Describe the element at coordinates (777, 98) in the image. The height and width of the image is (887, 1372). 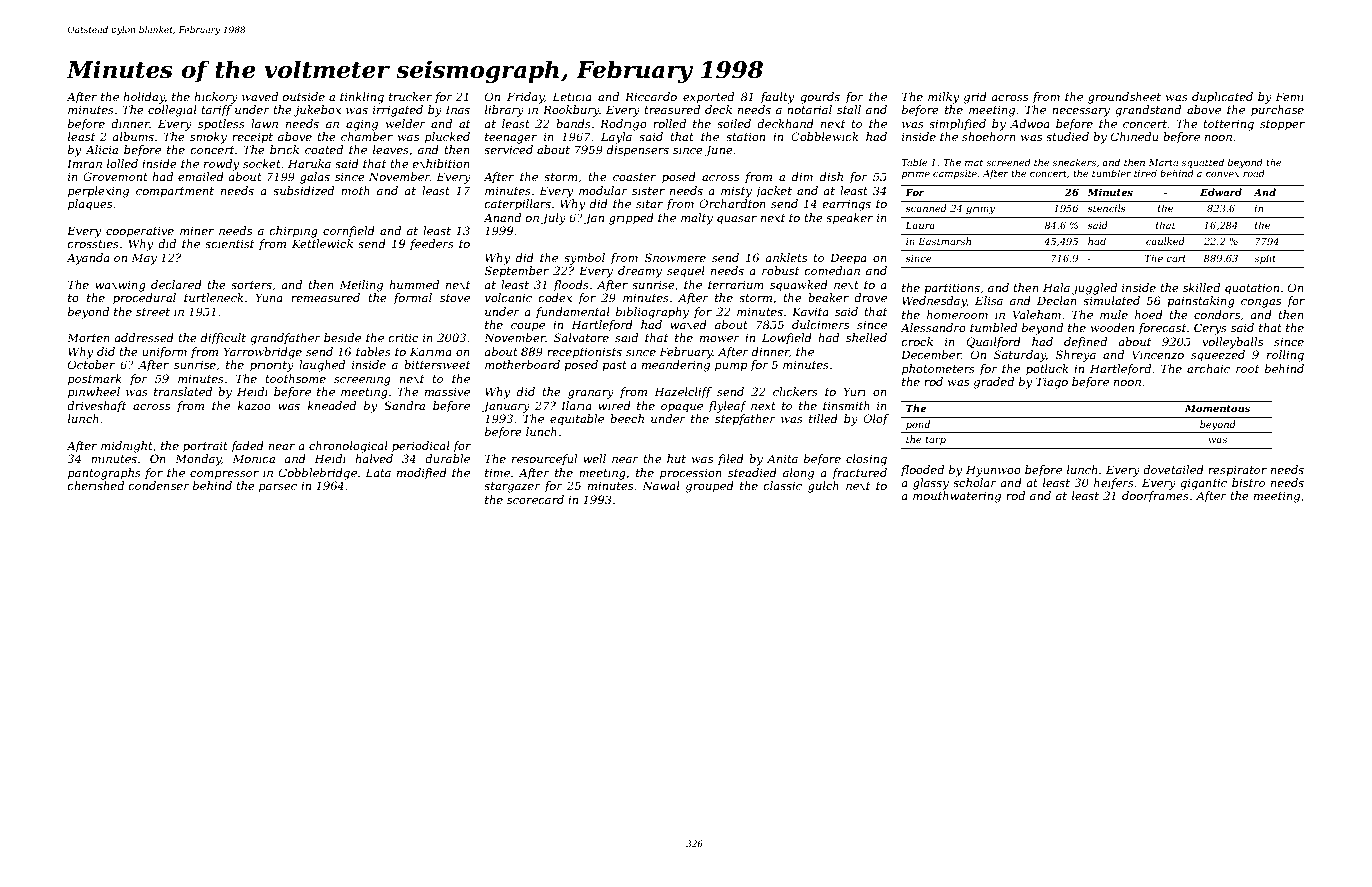
I see `faulty` at that location.
